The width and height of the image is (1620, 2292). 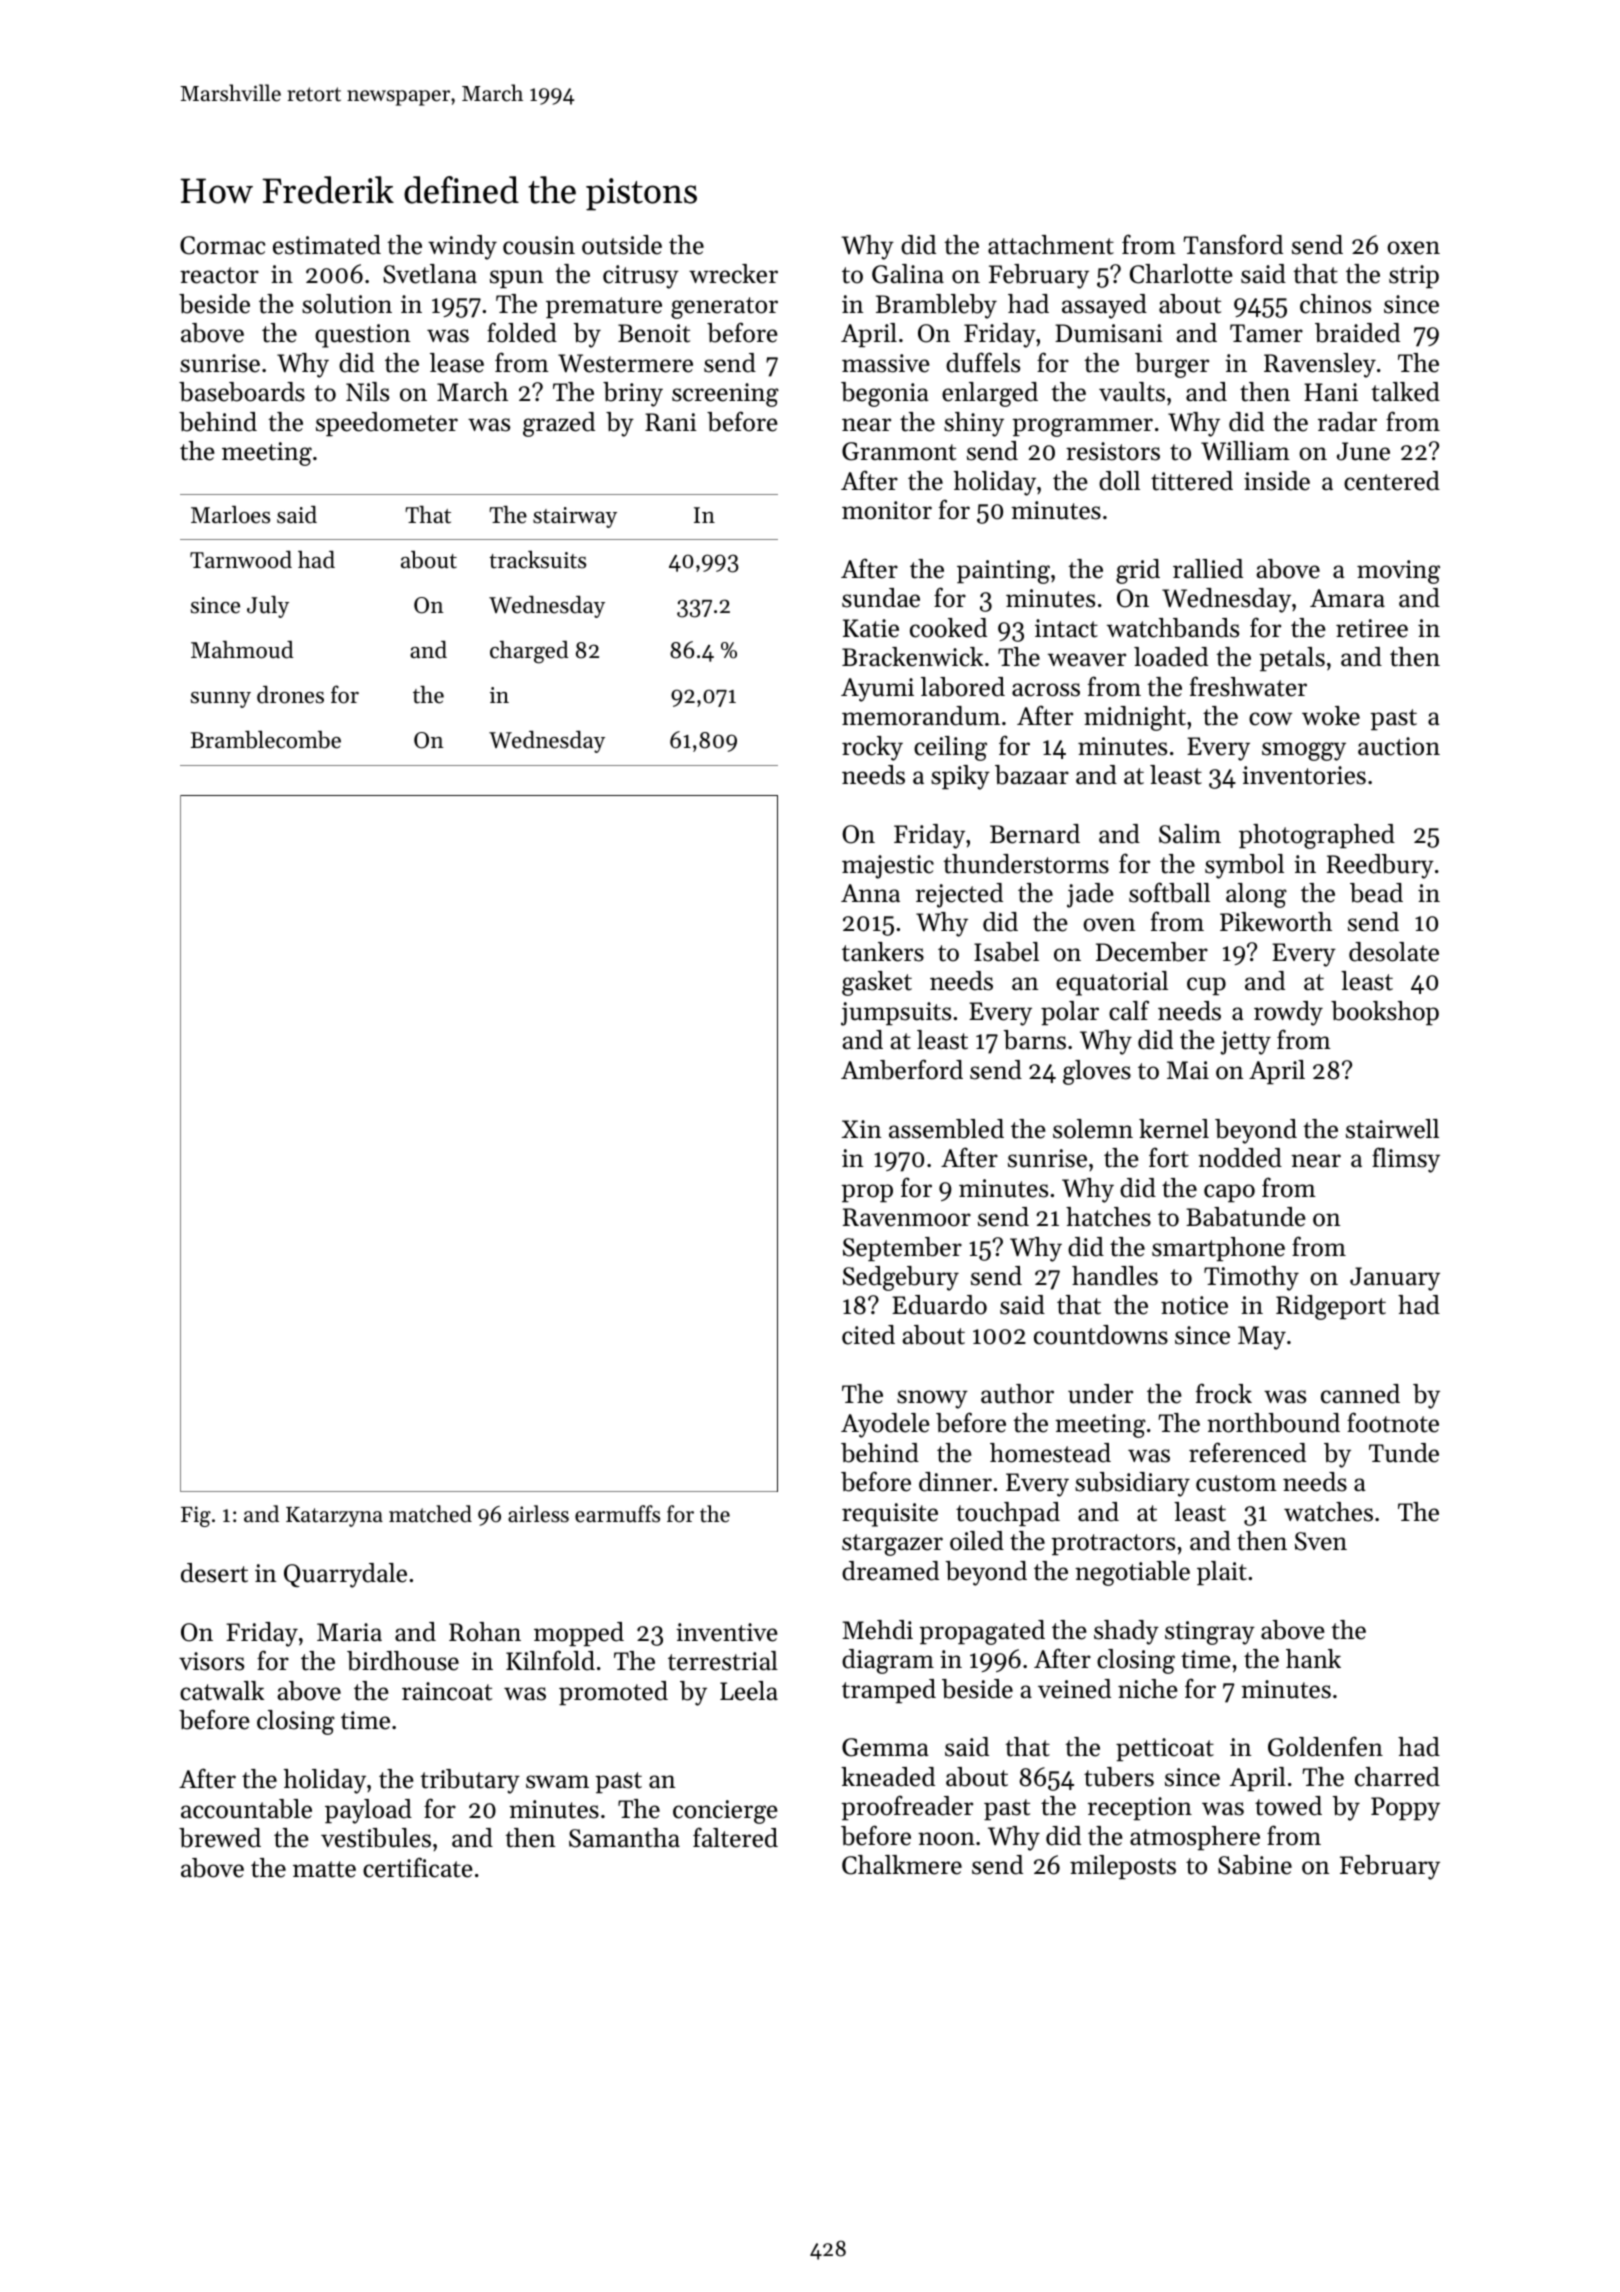 What do you see at coordinates (1192, 481) in the image?
I see `tittered` at bounding box center [1192, 481].
